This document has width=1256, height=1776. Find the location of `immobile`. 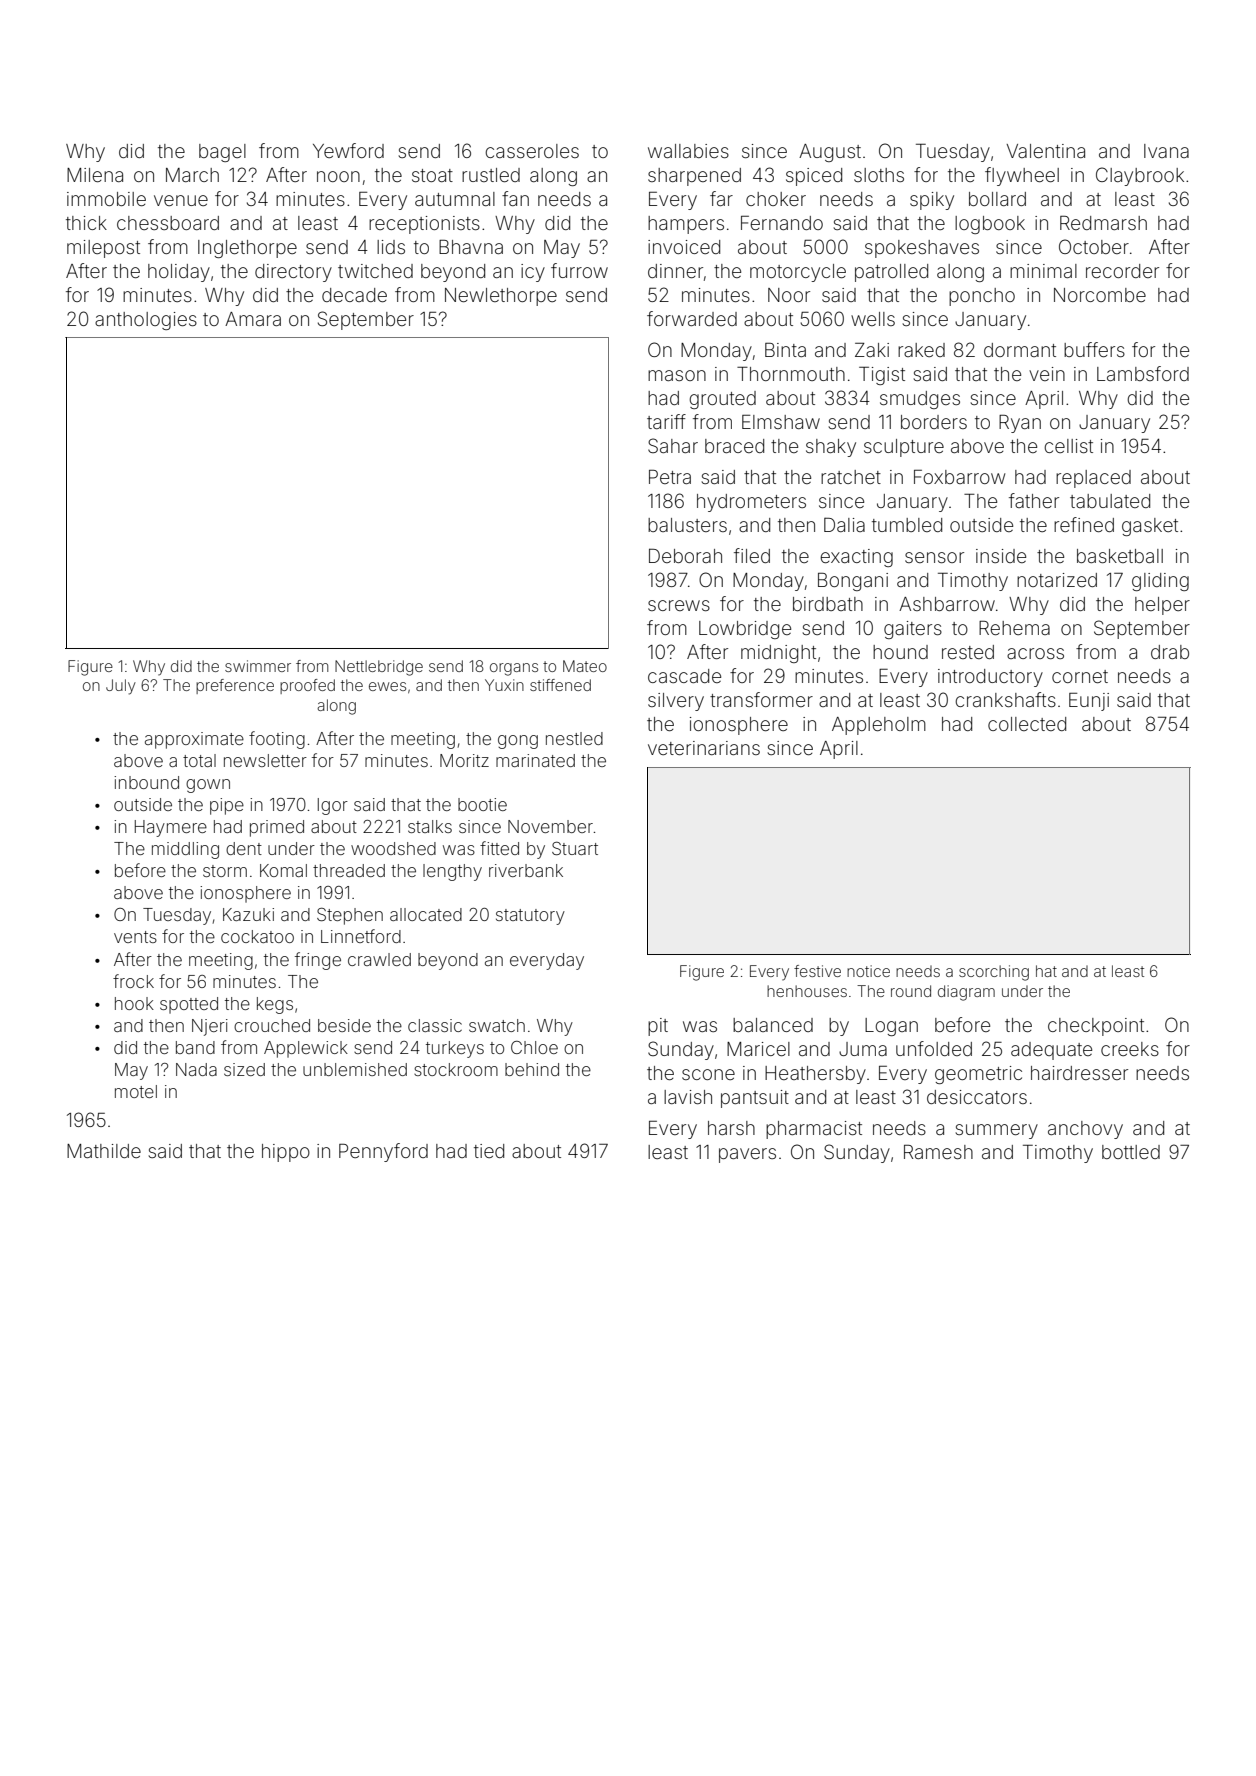

immobile is located at coordinates (106, 199).
